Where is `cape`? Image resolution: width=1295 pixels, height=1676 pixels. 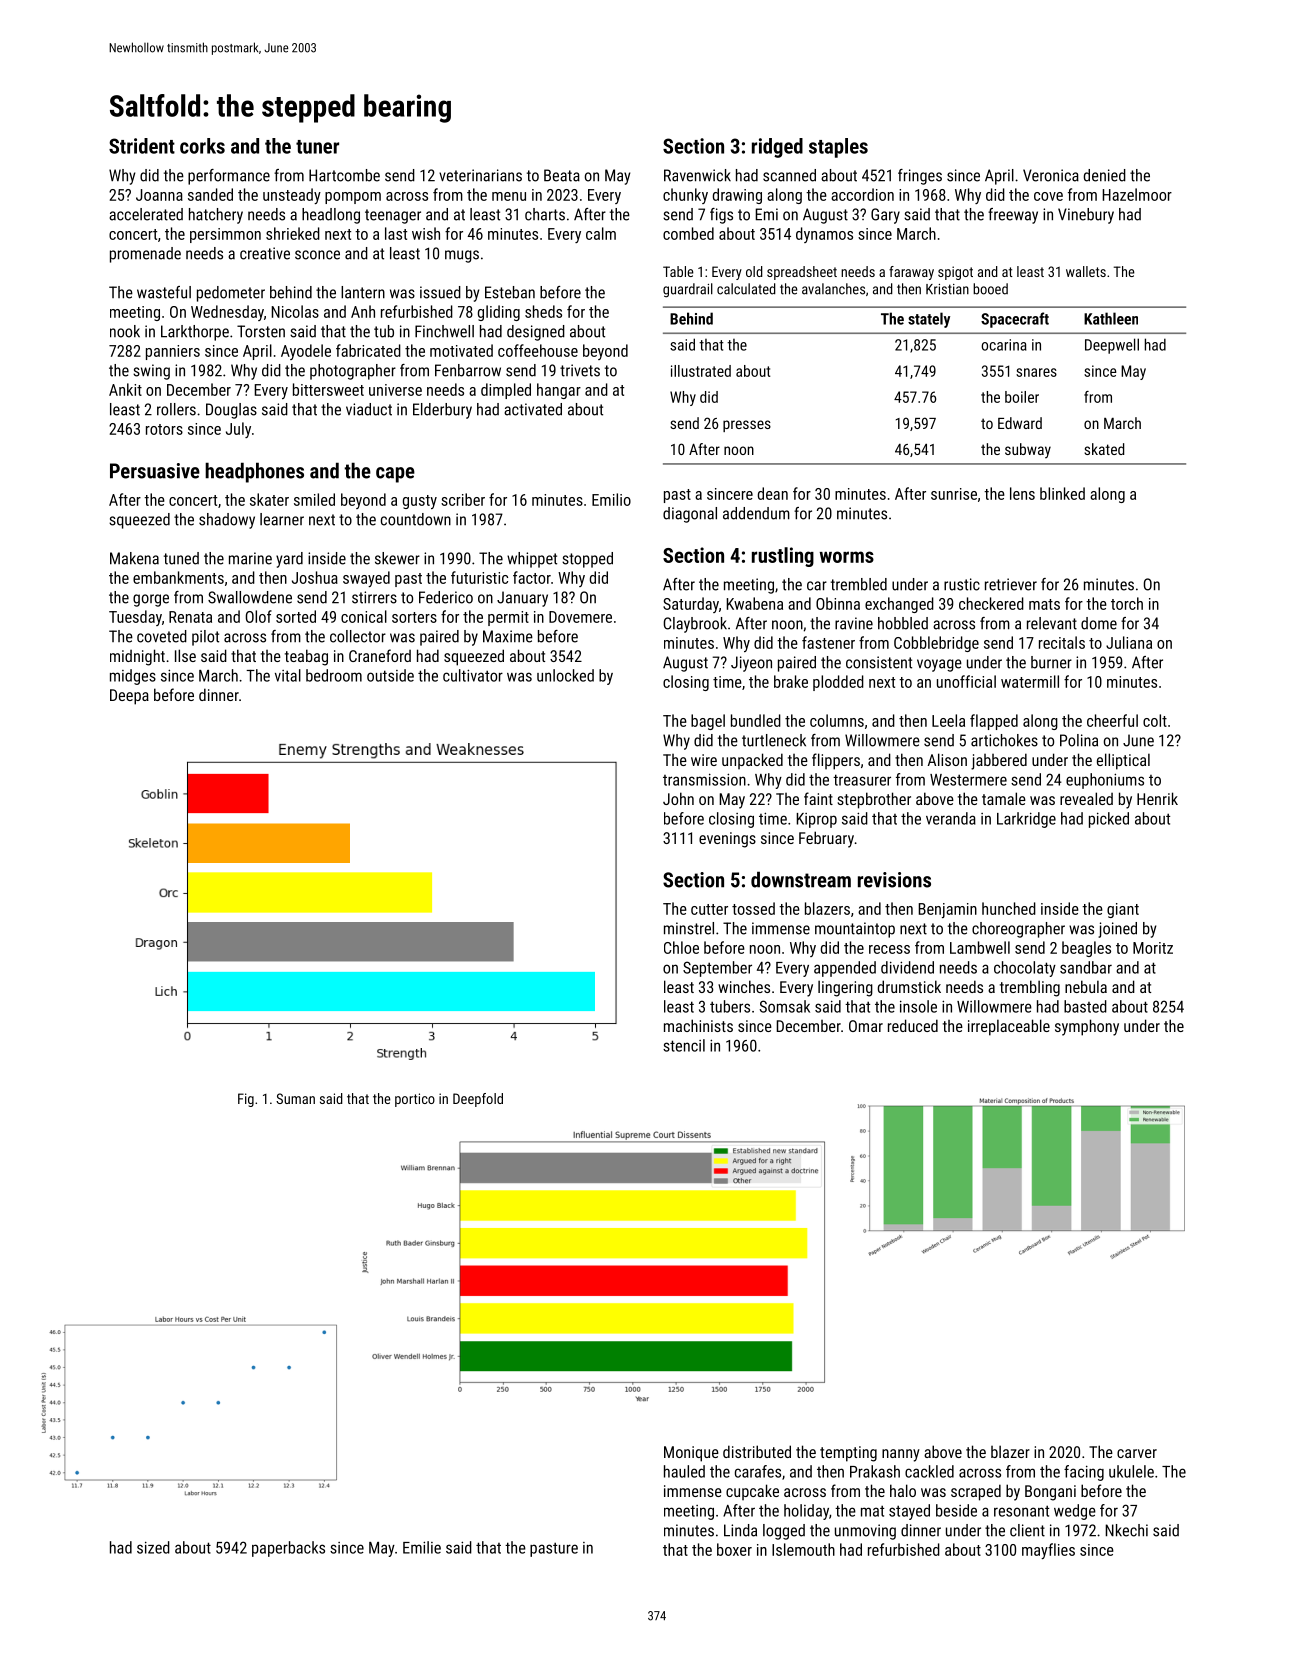 cape is located at coordinates (395, 475).
